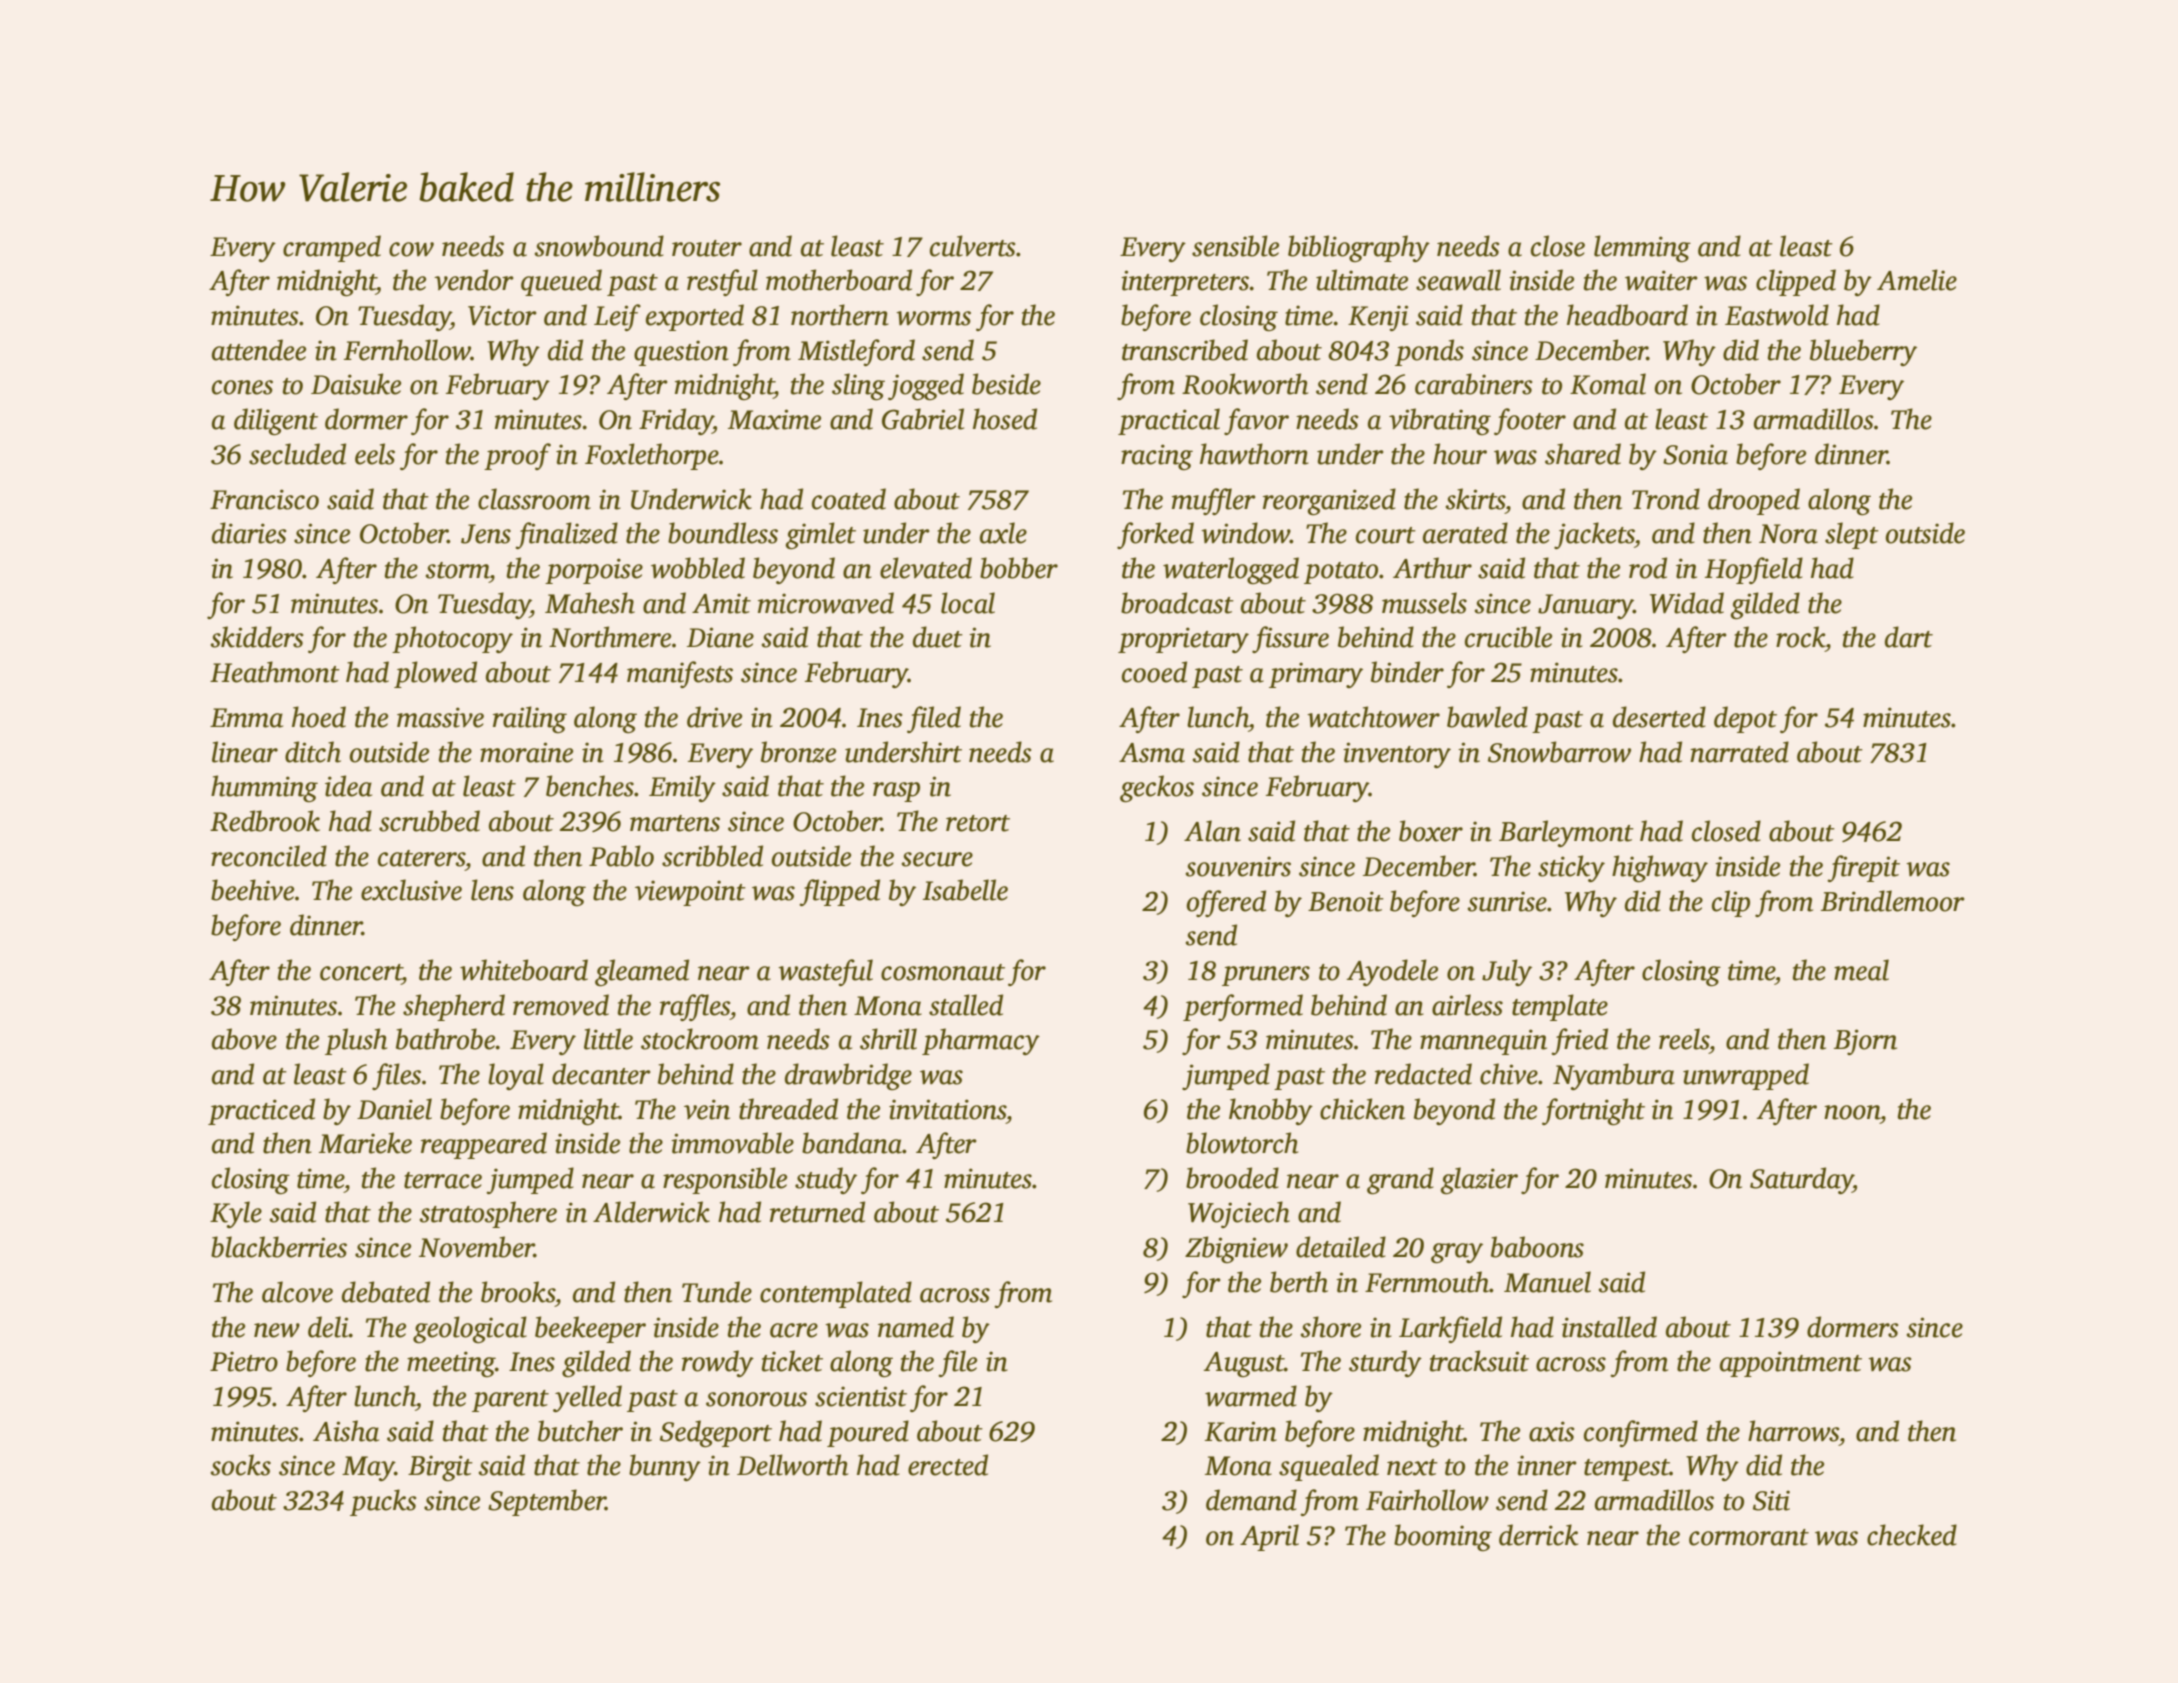  What do you see at coordinates (681, 353) in the screenshot?
I see `question` at bounding box center [681, 353].
